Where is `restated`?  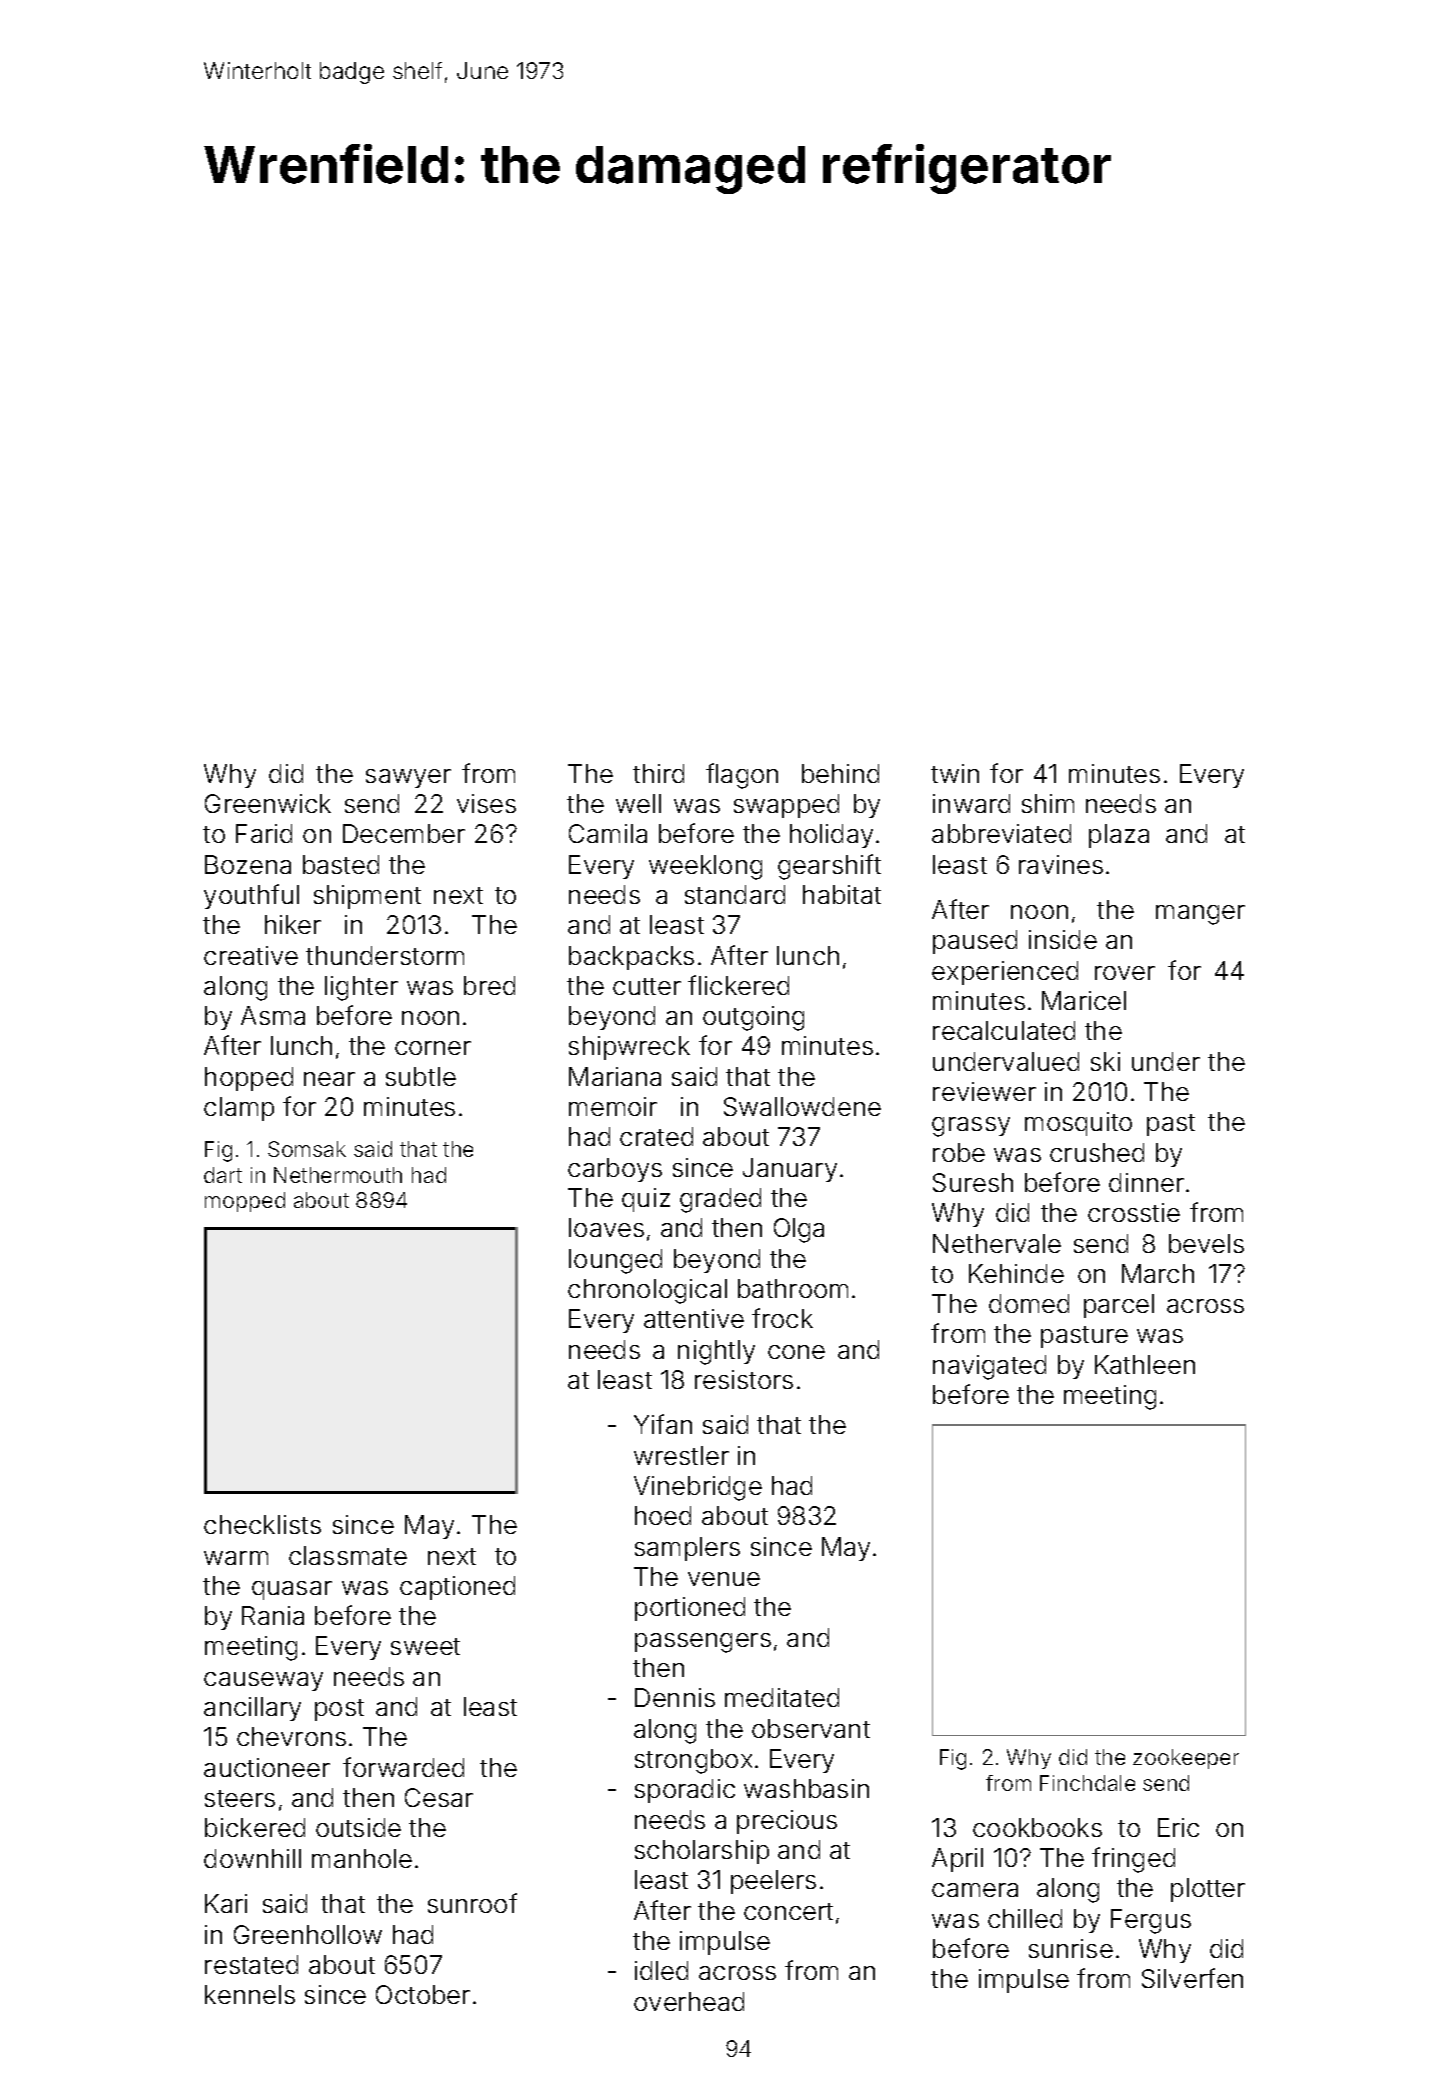 restated is located at coordinates (251, 1964).
